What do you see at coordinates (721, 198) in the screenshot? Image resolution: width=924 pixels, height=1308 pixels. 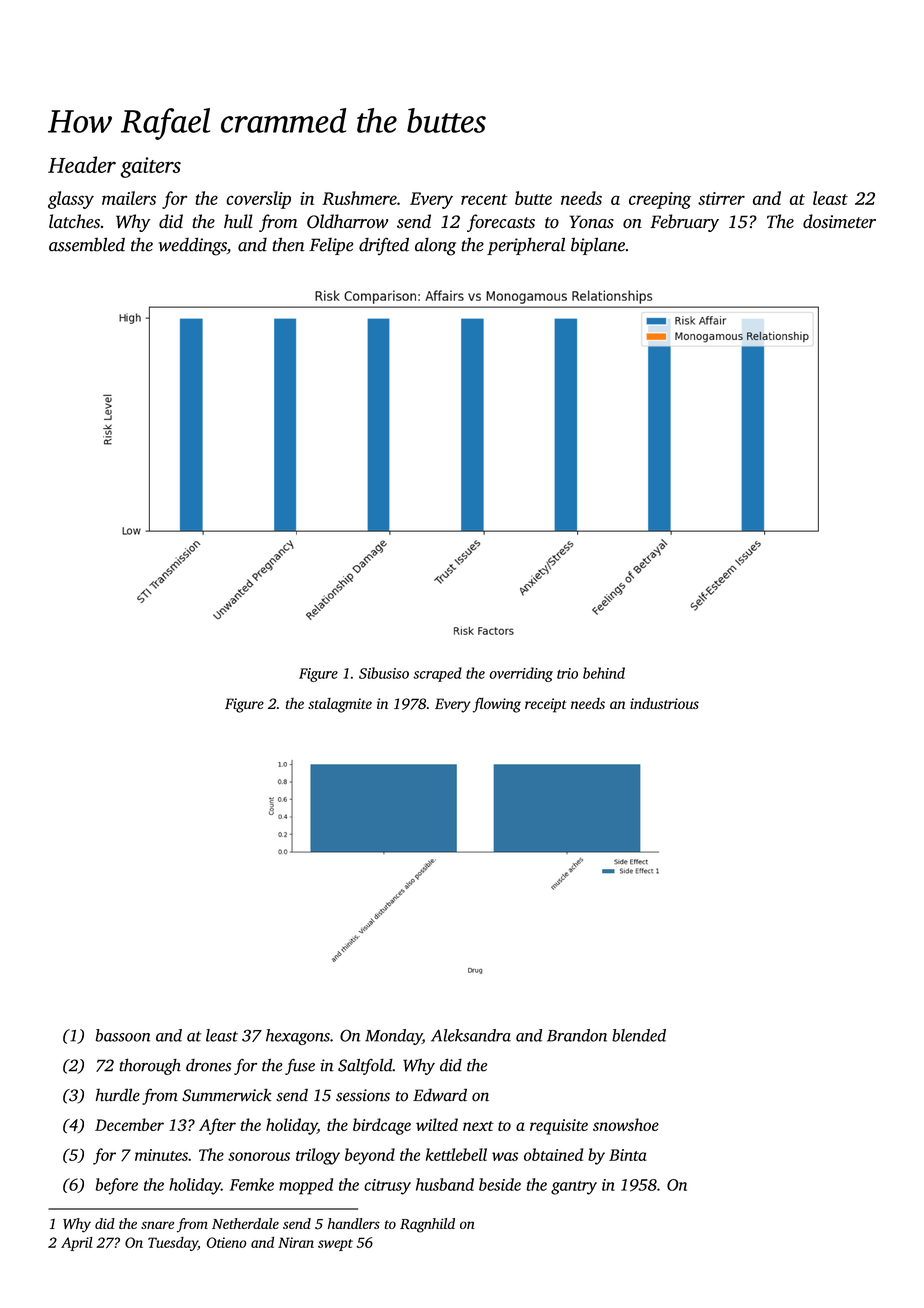 I see `stirrer` at bounding box center [721, 198].
